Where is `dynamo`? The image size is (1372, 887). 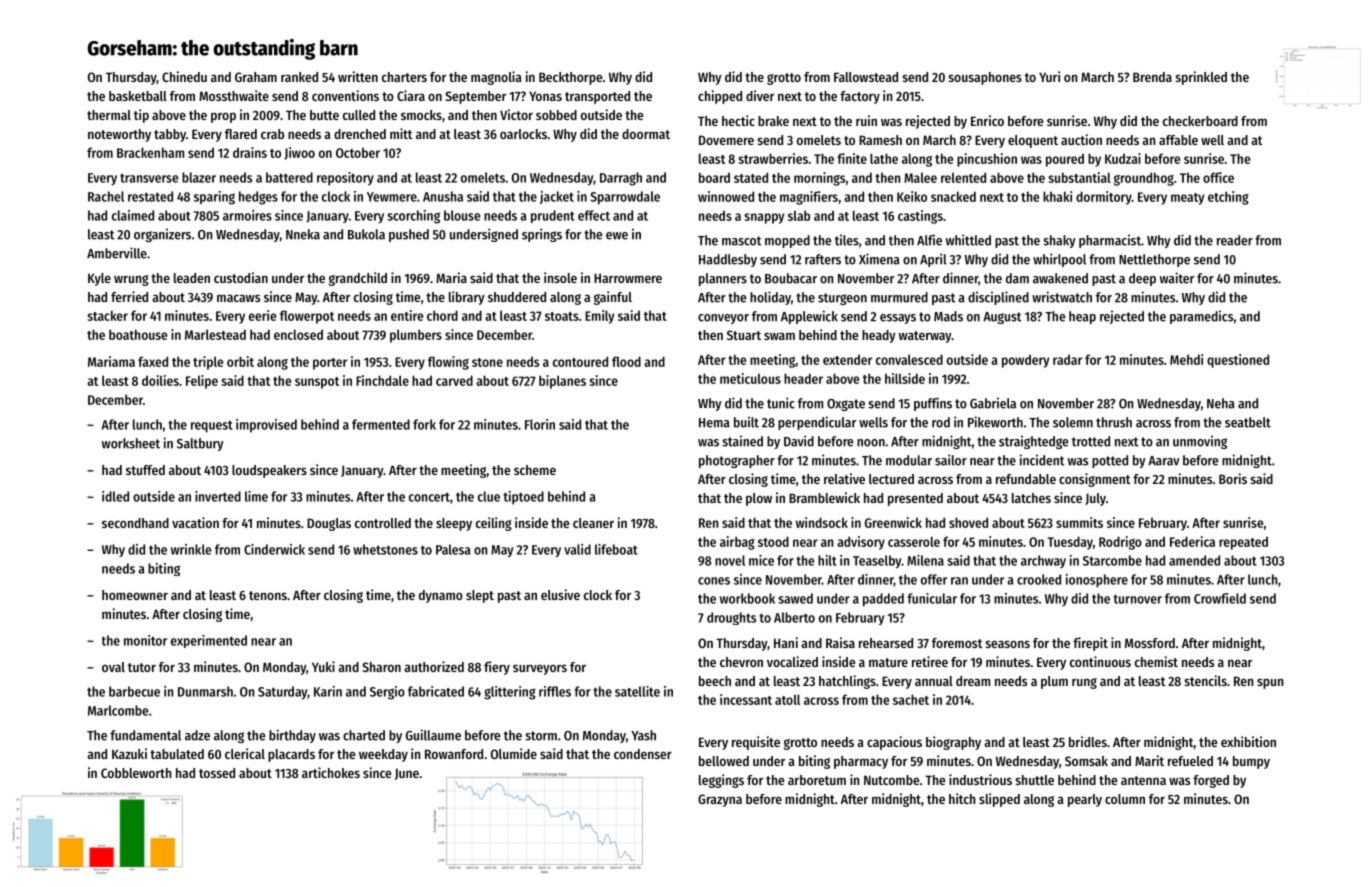
dynamo is located at coordinates (441, 596).
